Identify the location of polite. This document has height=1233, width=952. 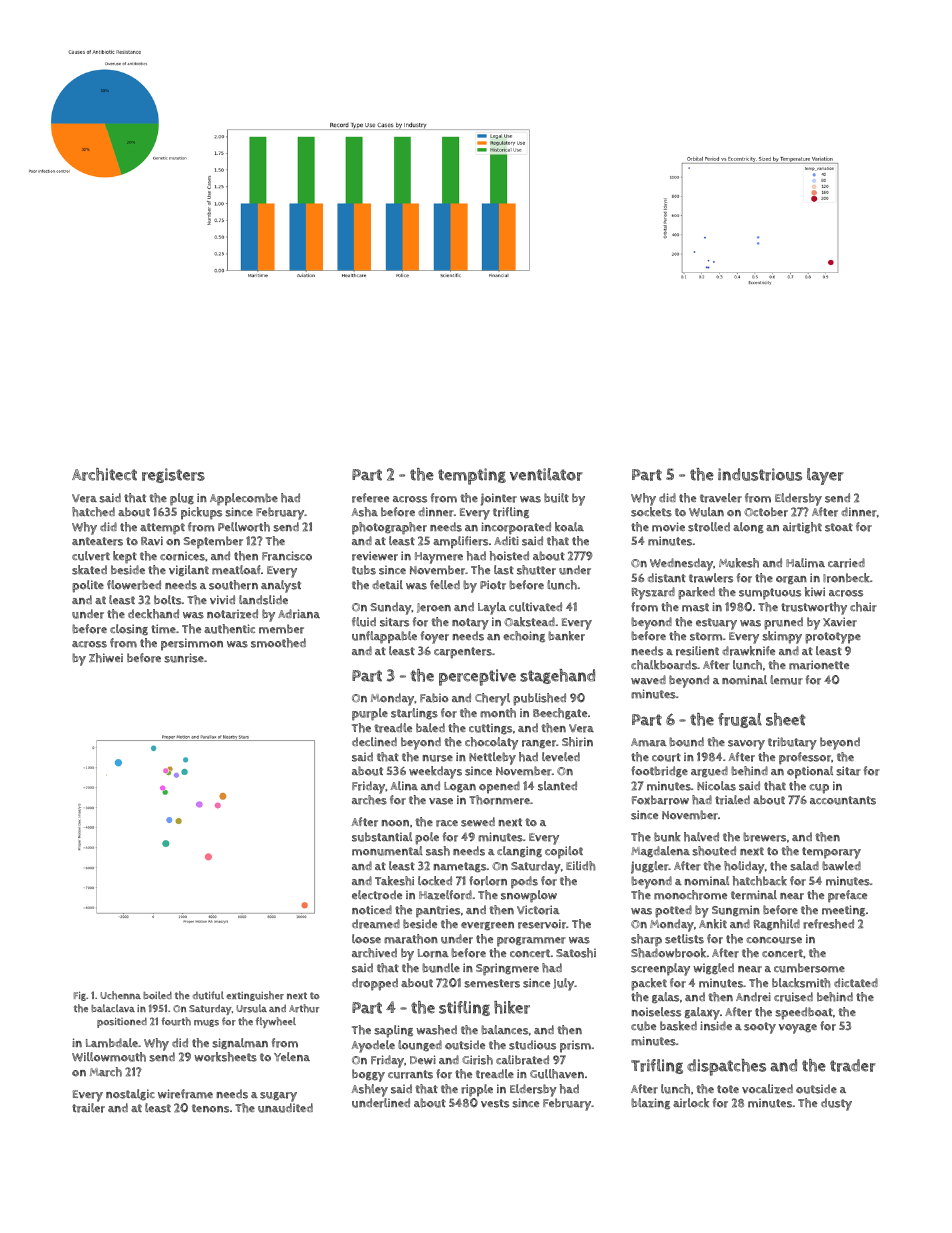
(88, 586).
